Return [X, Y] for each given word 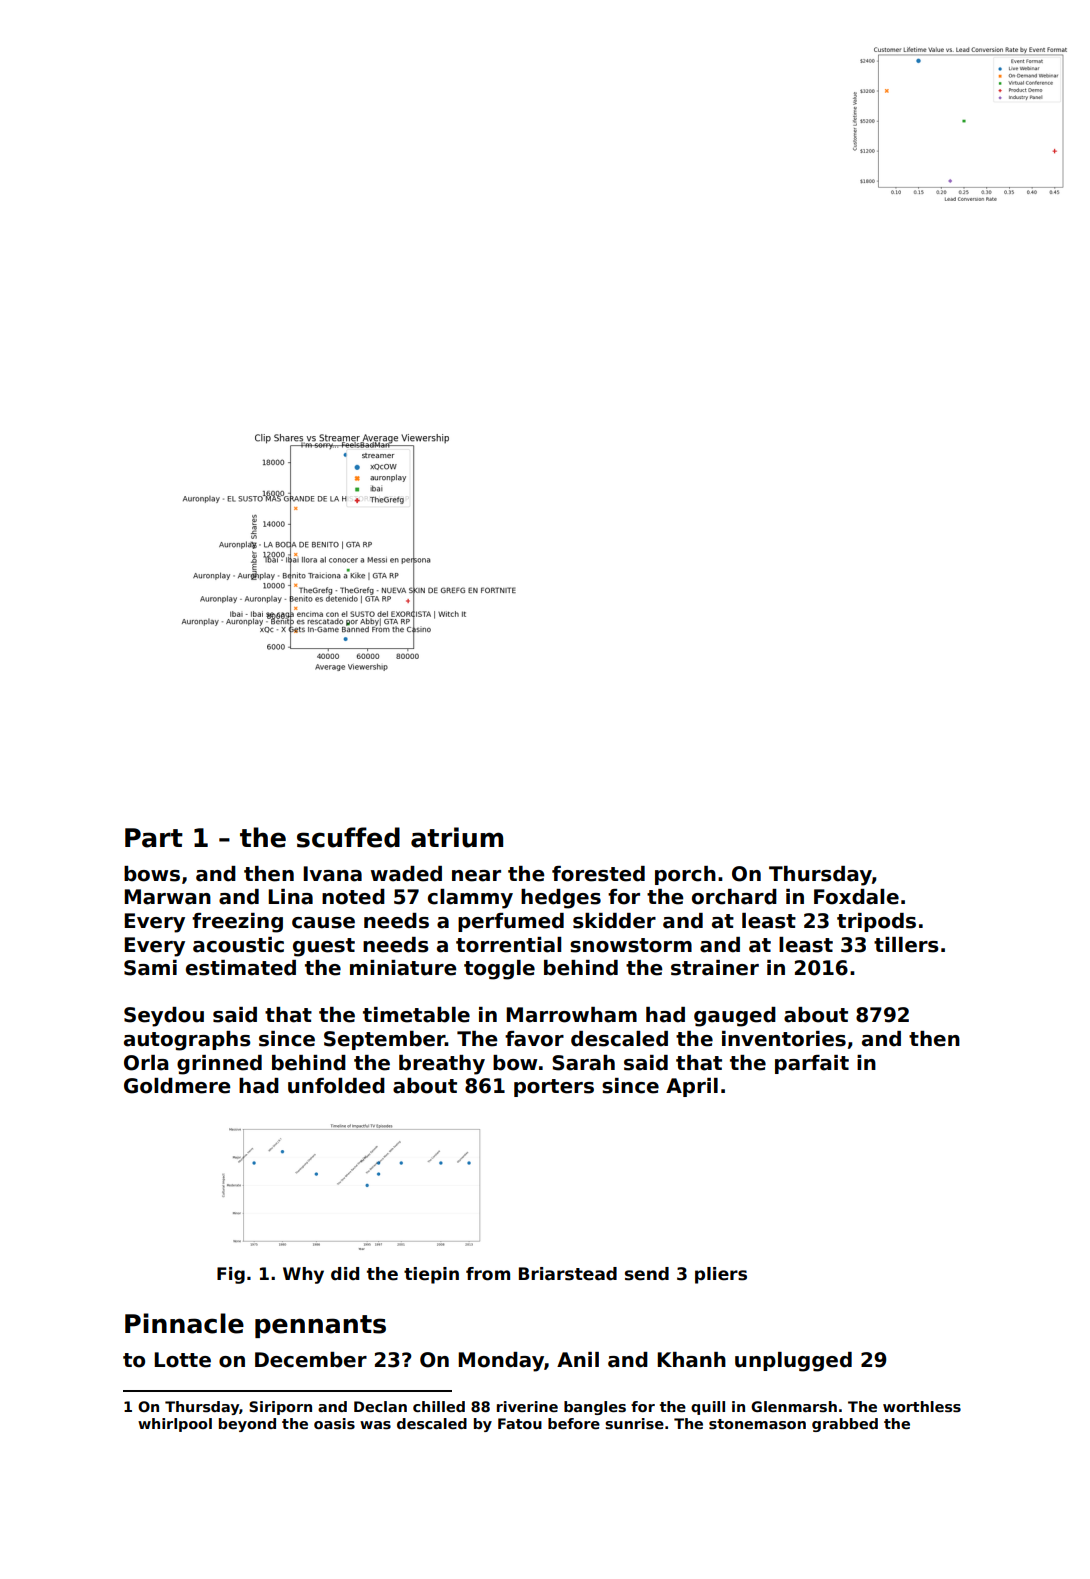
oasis [334, 1423]
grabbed [845, 1425]
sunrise [634, 1423]
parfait [812, 1064]
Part [154, 838]
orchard [734, 897]
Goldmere [177, 1086]
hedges [561, 899]
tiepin [431, 1275]
